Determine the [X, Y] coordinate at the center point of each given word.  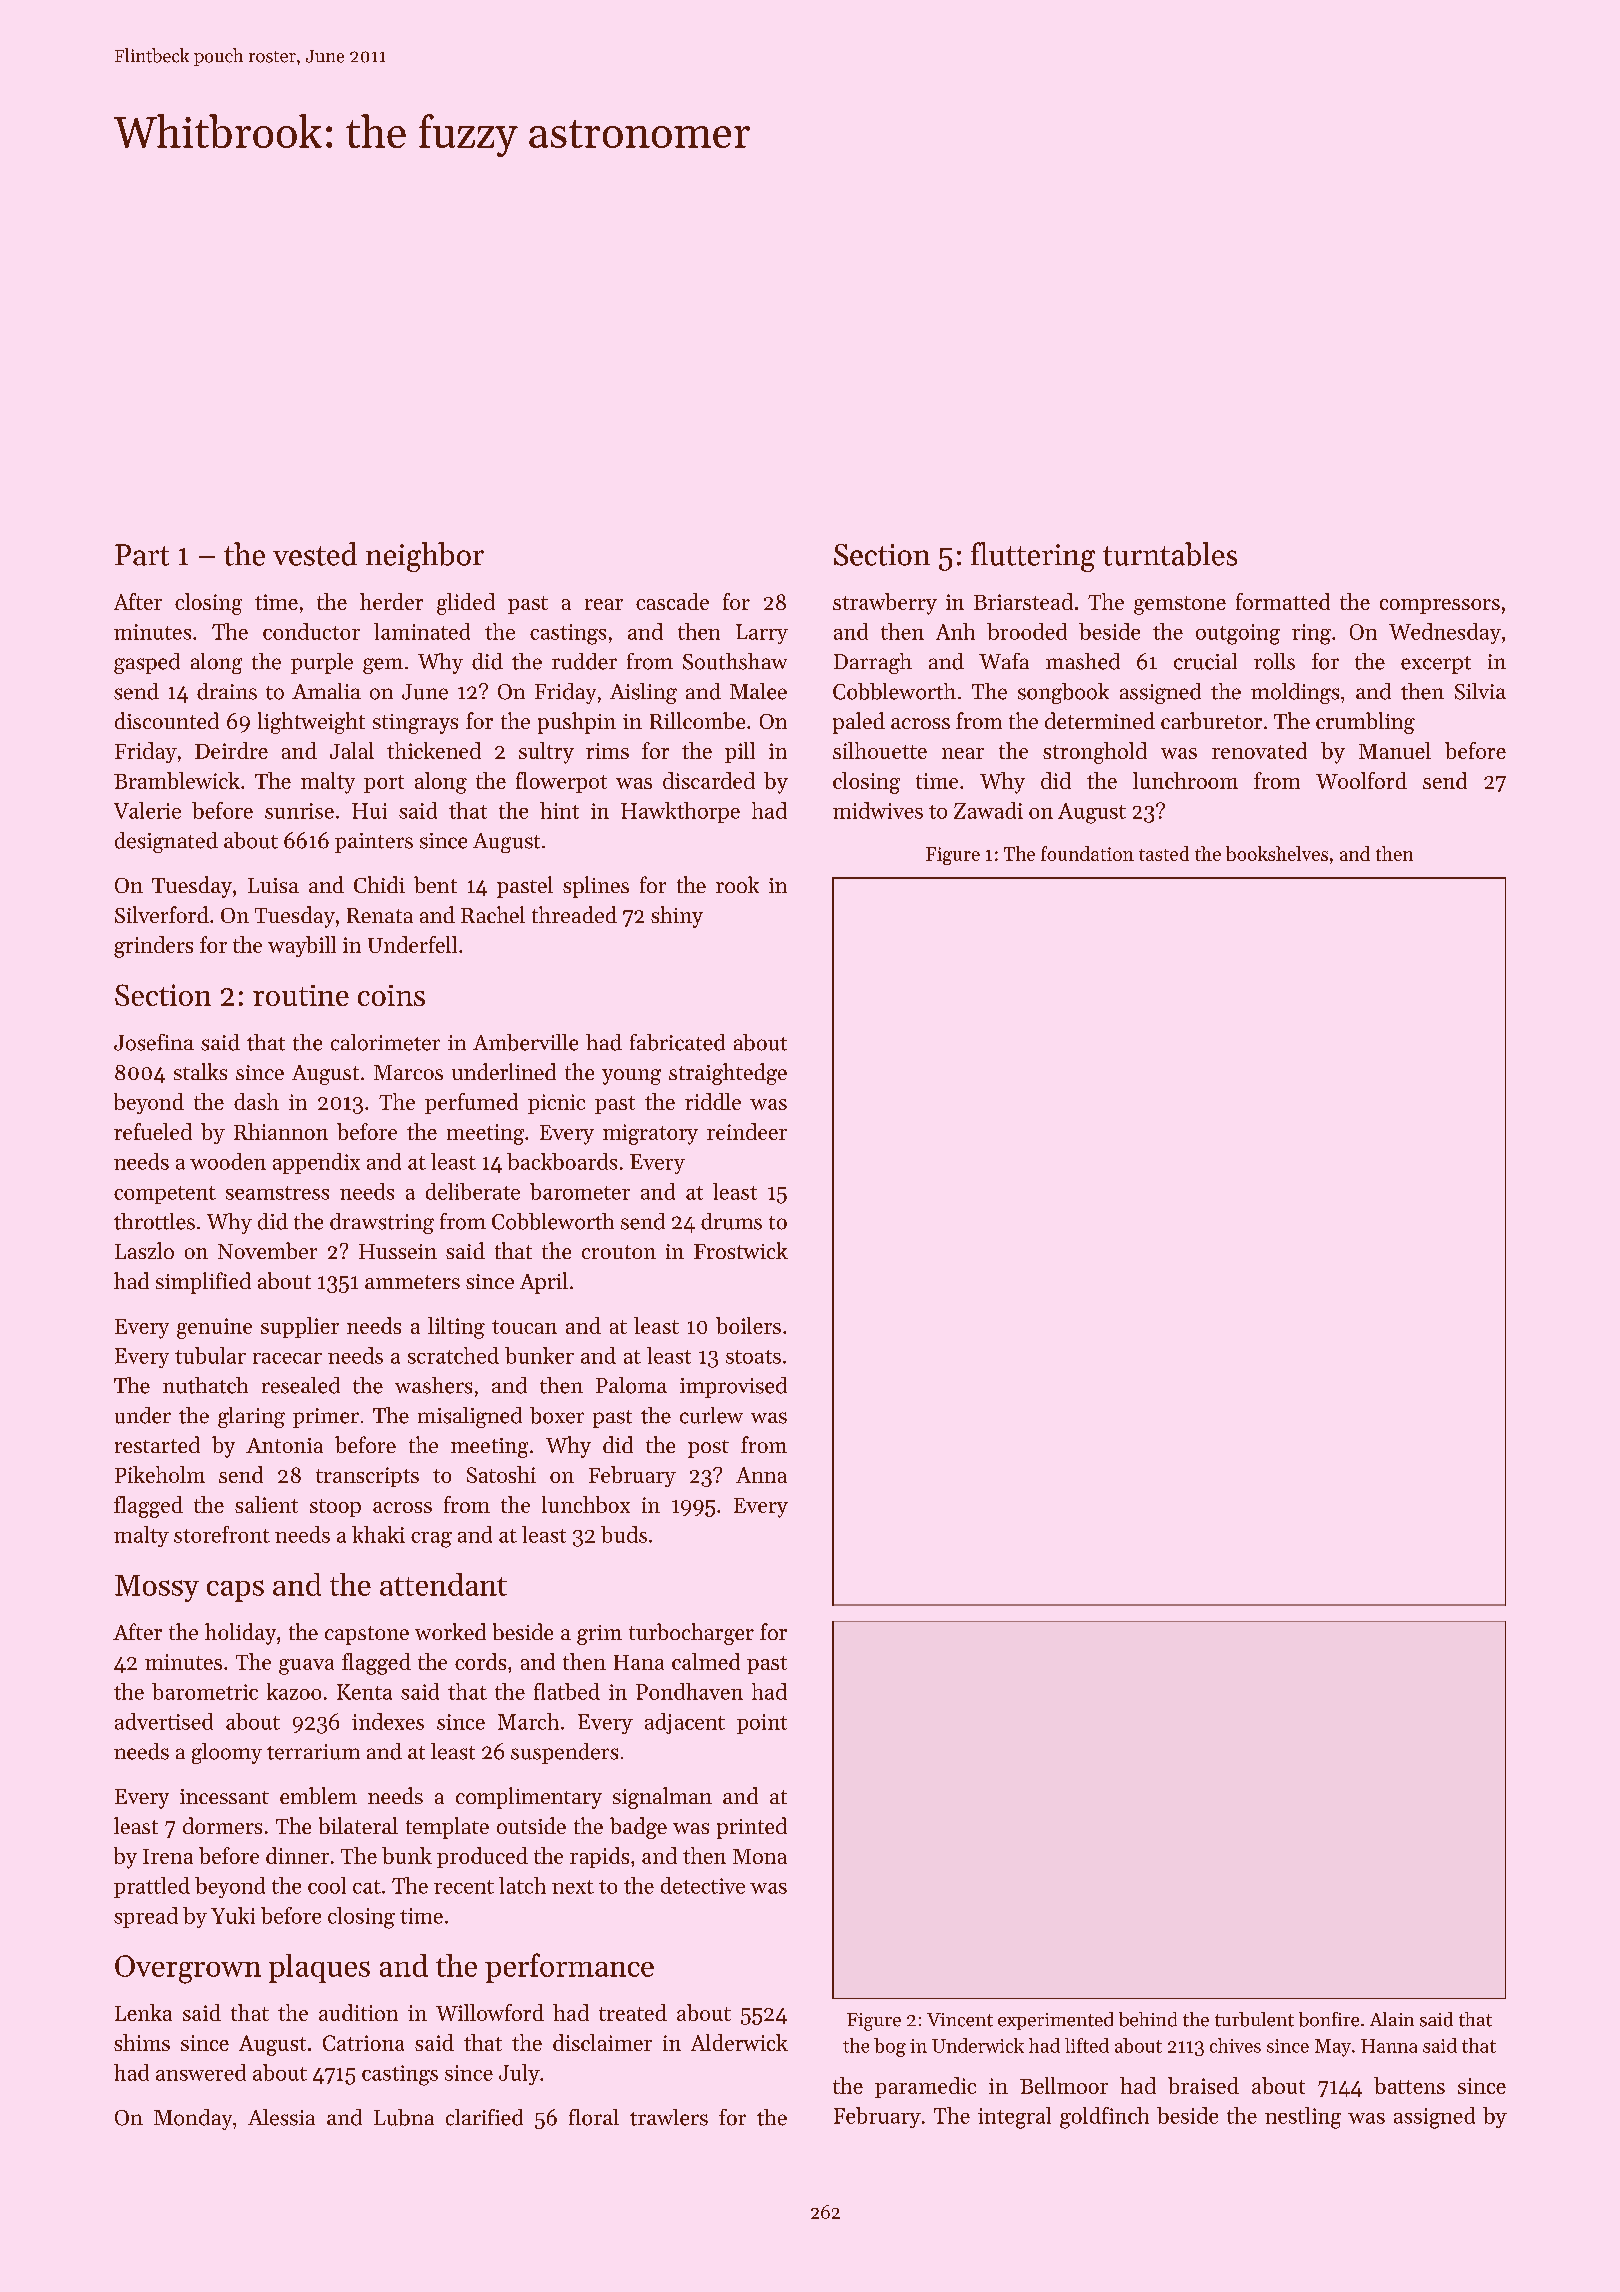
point [762, 1724]
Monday [193, 2119]
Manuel [1395, 750]
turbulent [1254, 2019]
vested [315, 554]
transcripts [367, 1477]
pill [740, 752]
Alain [1392, 2019]
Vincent [960, 2020]
